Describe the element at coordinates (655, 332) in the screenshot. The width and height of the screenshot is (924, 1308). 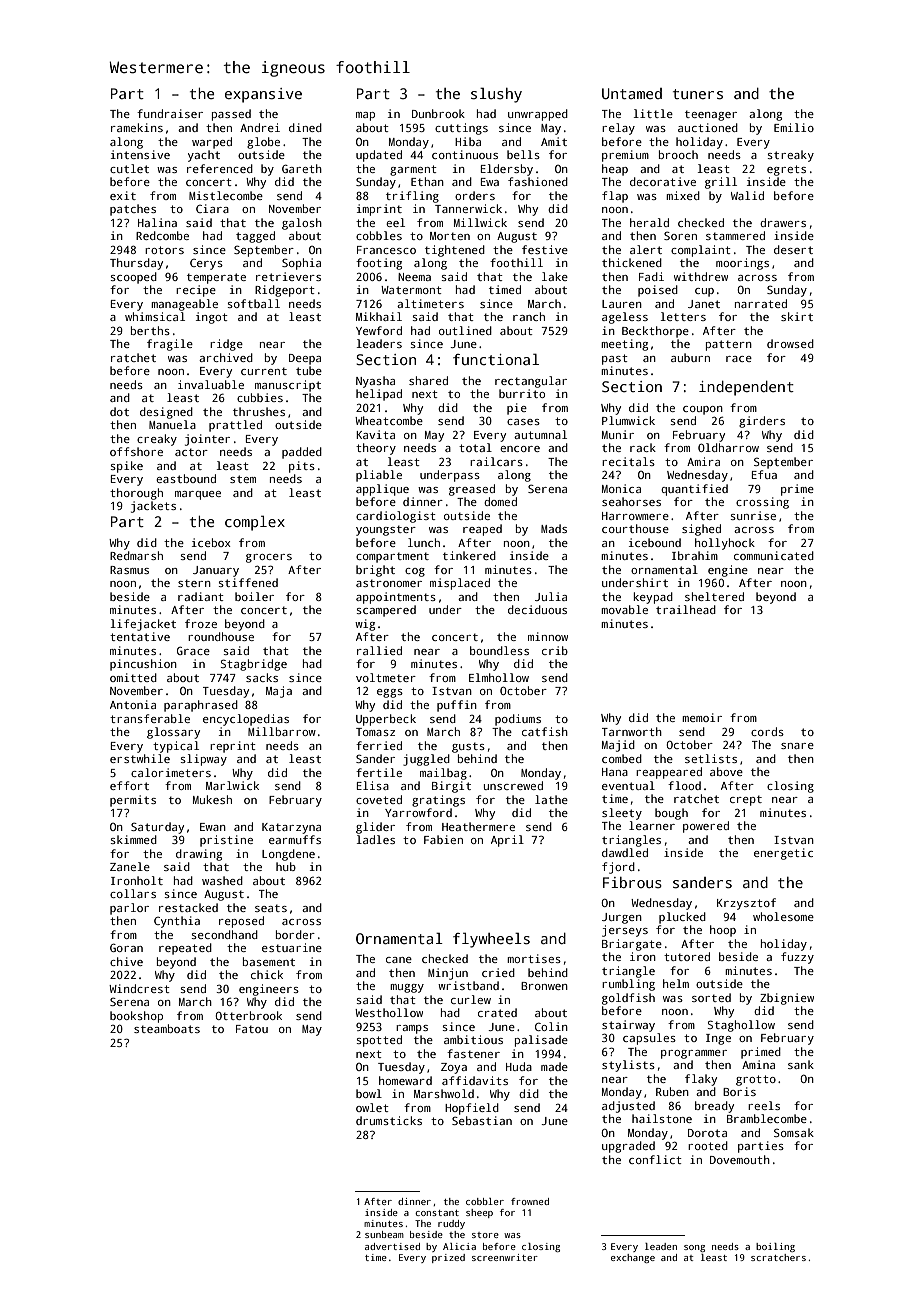
I see `Beckthorpe` at that location.
